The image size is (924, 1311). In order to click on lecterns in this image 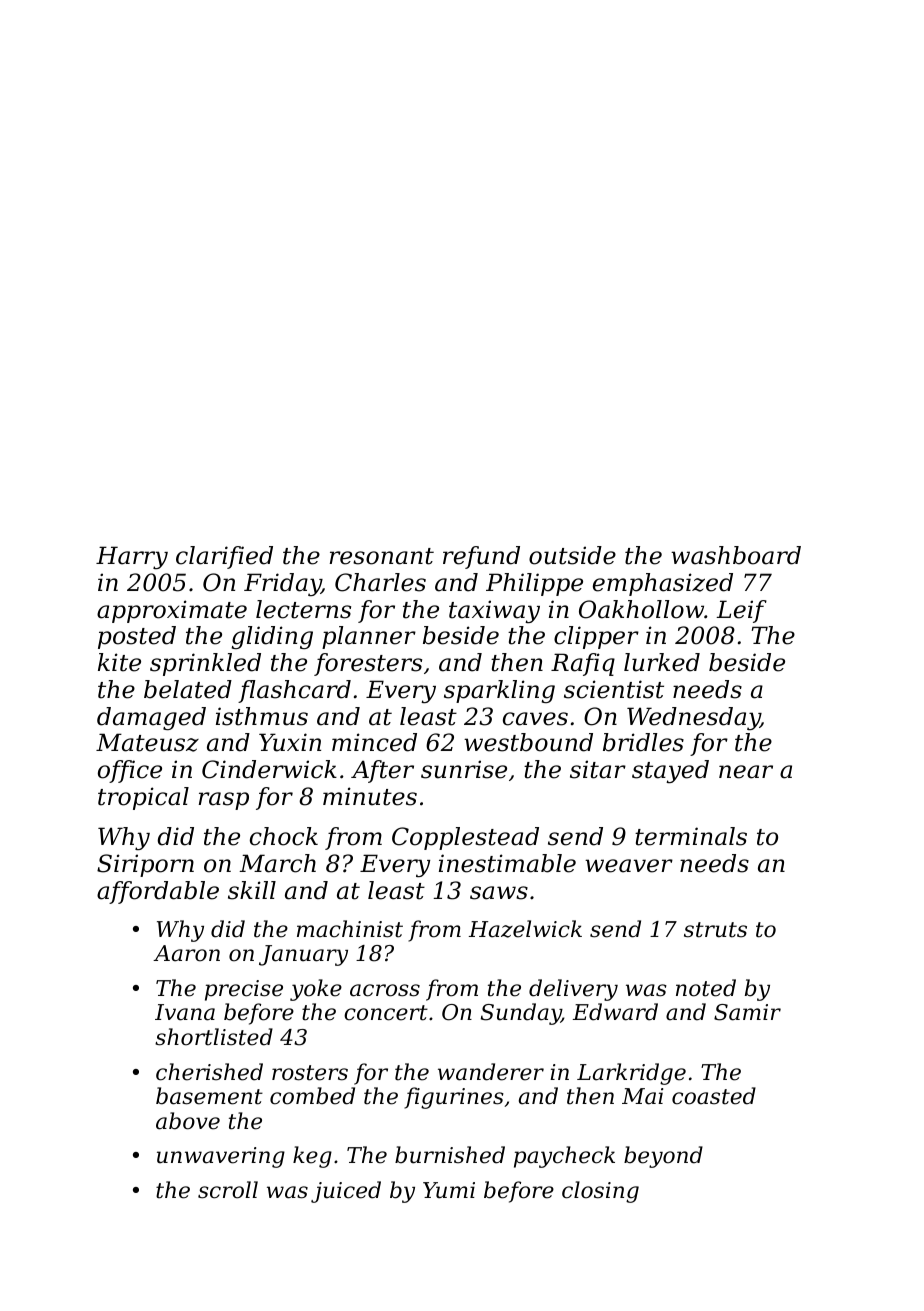, I will do `click(303, 609)`.
